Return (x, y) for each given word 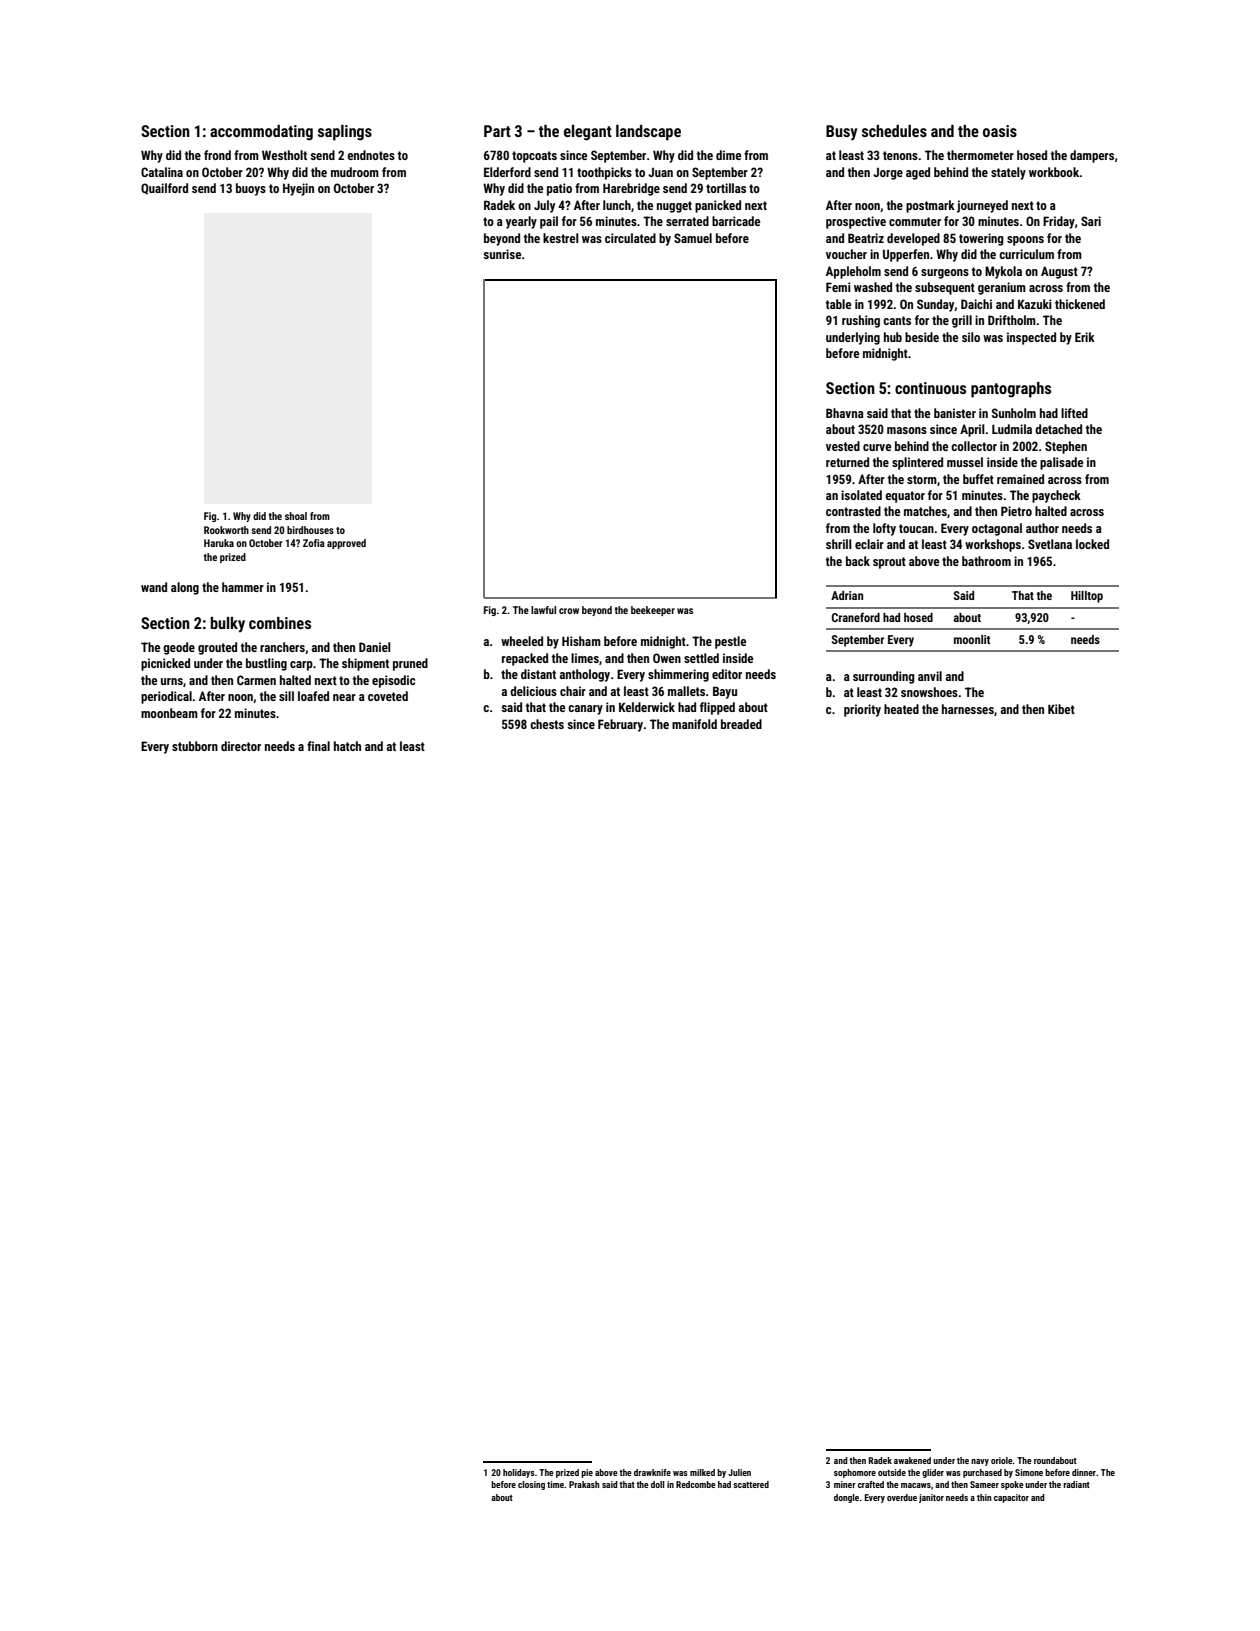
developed (913, 239)
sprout (889, 563)
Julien (739, 1472)
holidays (519, 1473)
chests (547, 724)
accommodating (261, 133)
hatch (347, 746)
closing (531, 1485)
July (544, 206)
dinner (1084, 1472)
